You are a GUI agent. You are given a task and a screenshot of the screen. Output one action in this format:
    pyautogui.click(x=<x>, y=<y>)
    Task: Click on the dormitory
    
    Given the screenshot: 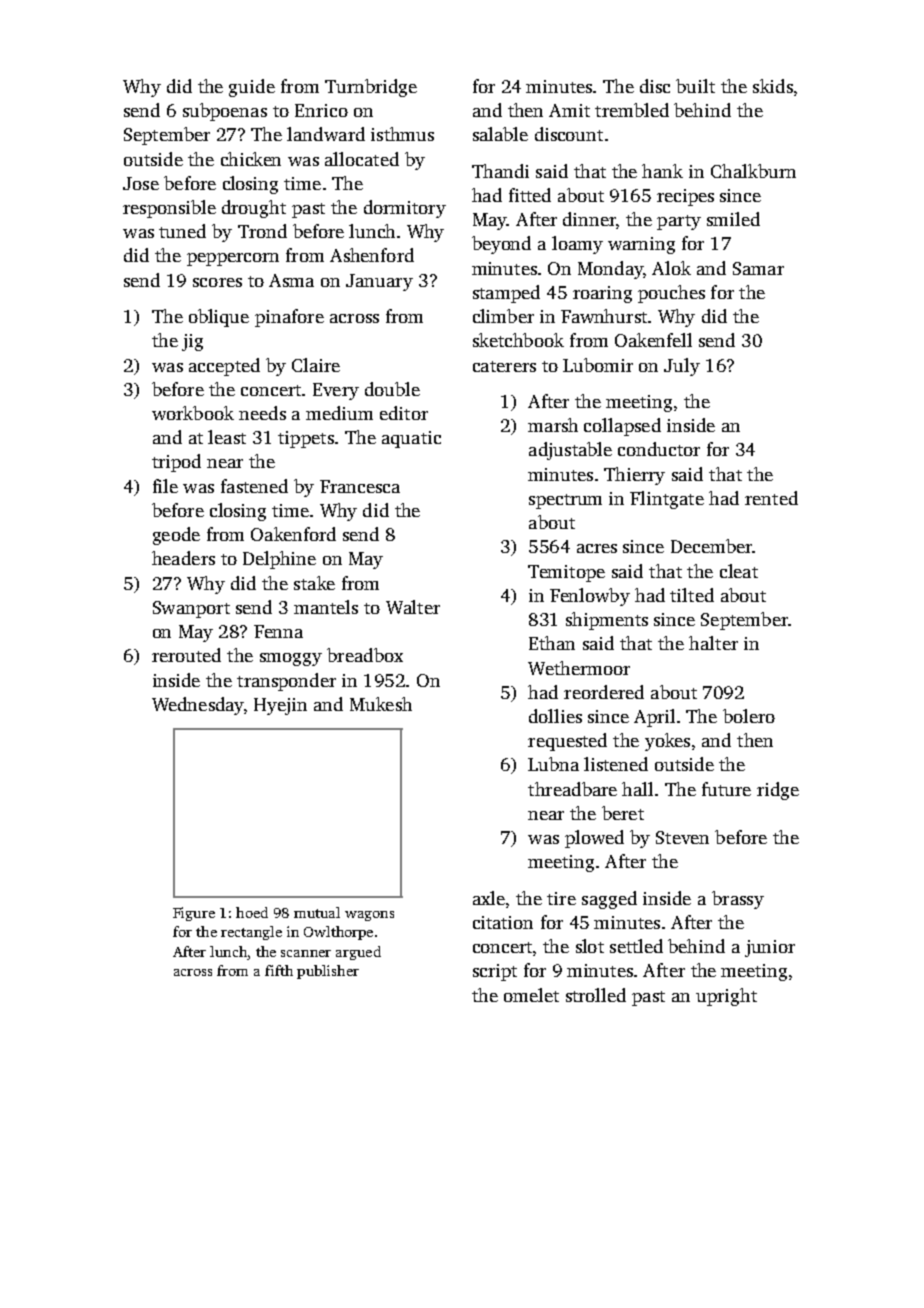 What is the action you would take?
    pyautogui.click(x=405, y=209)
